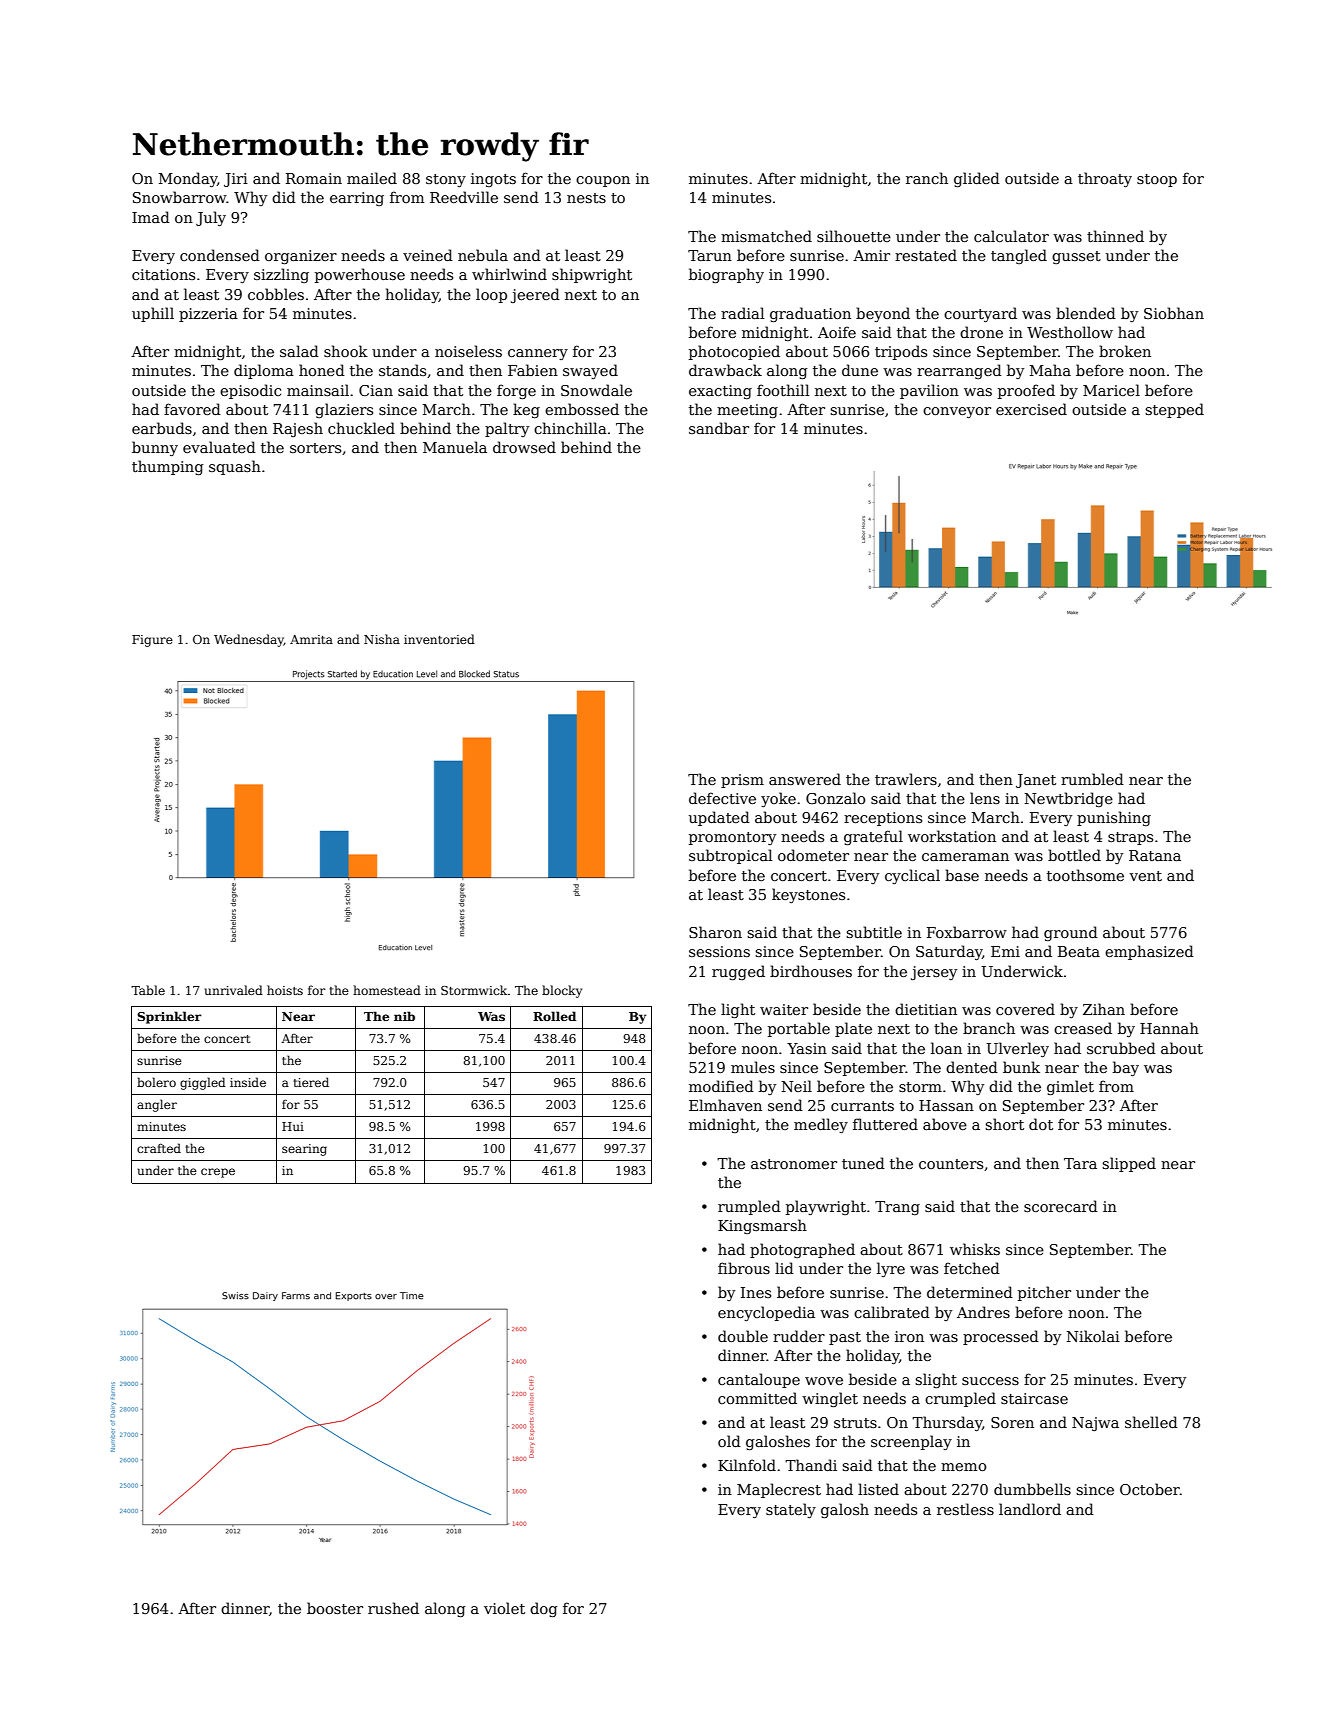 The height and width of the document is (1734, 1340). What do you see at coordinates (1030, 1509) in the document?
I see `landlord` at bounding box center [1030, 1509].
